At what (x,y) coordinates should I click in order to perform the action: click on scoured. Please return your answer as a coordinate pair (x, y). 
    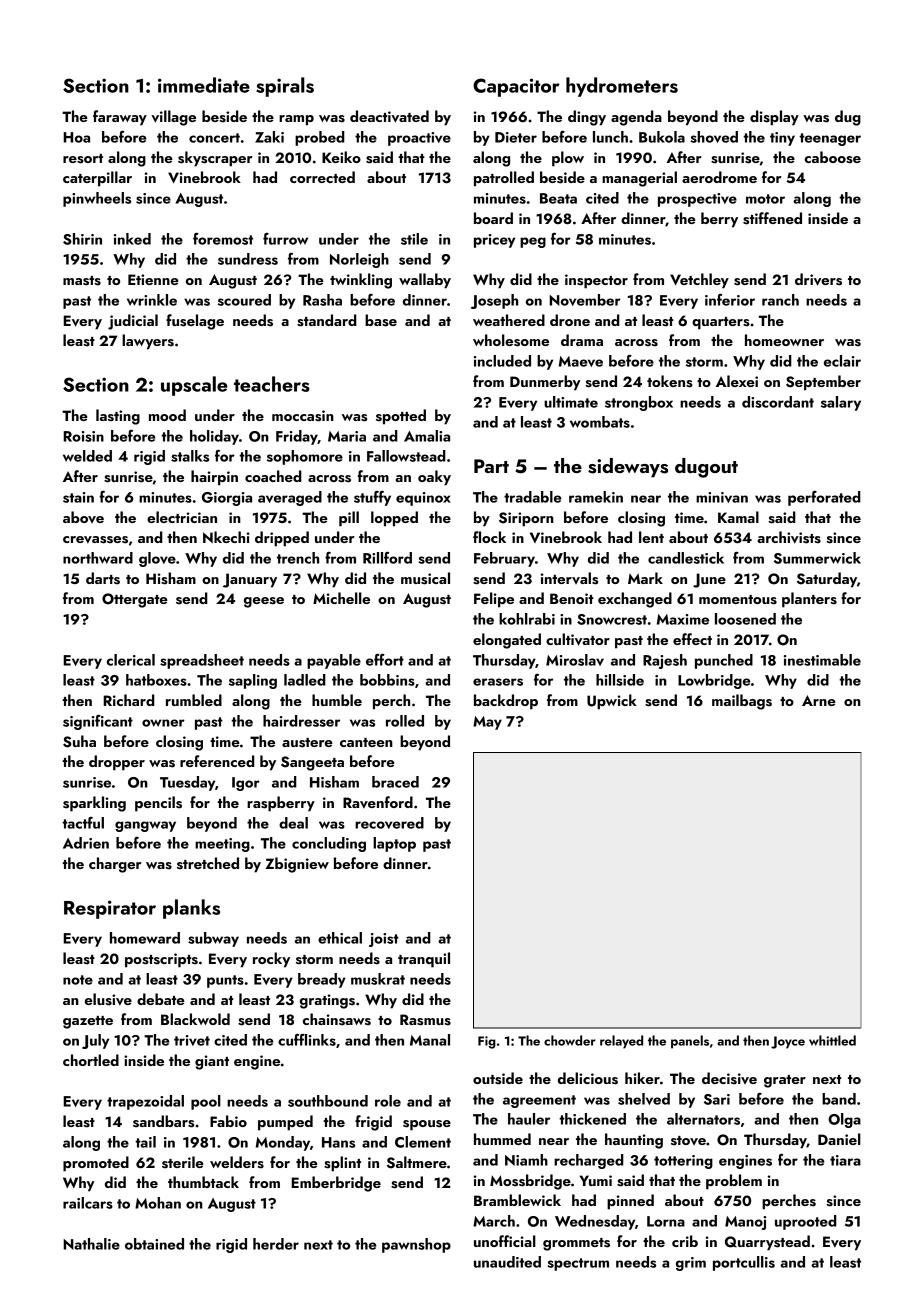
    Looking at the image, I should click on (244, 300).
